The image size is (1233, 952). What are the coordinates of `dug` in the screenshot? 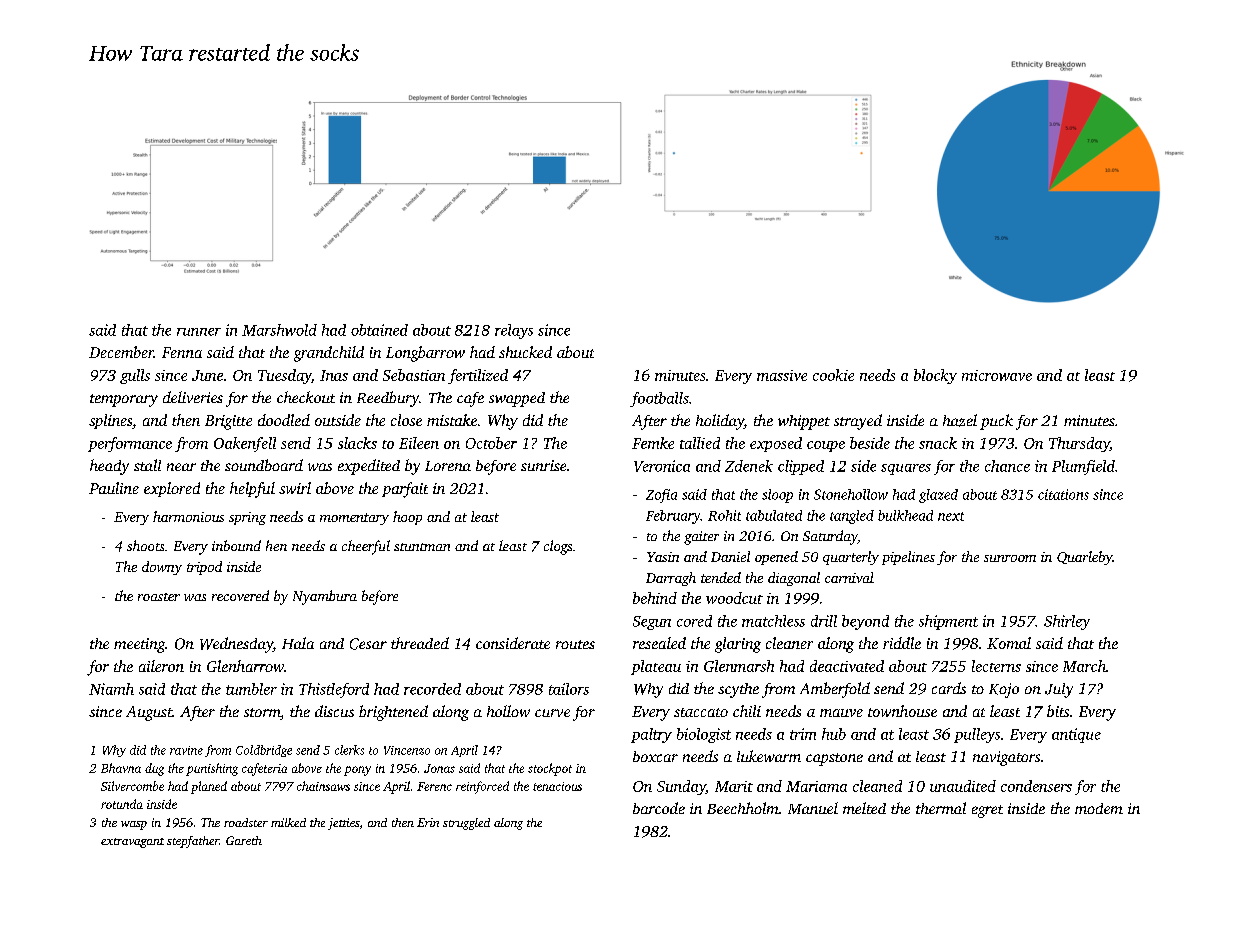 It's located at (154, 769).
